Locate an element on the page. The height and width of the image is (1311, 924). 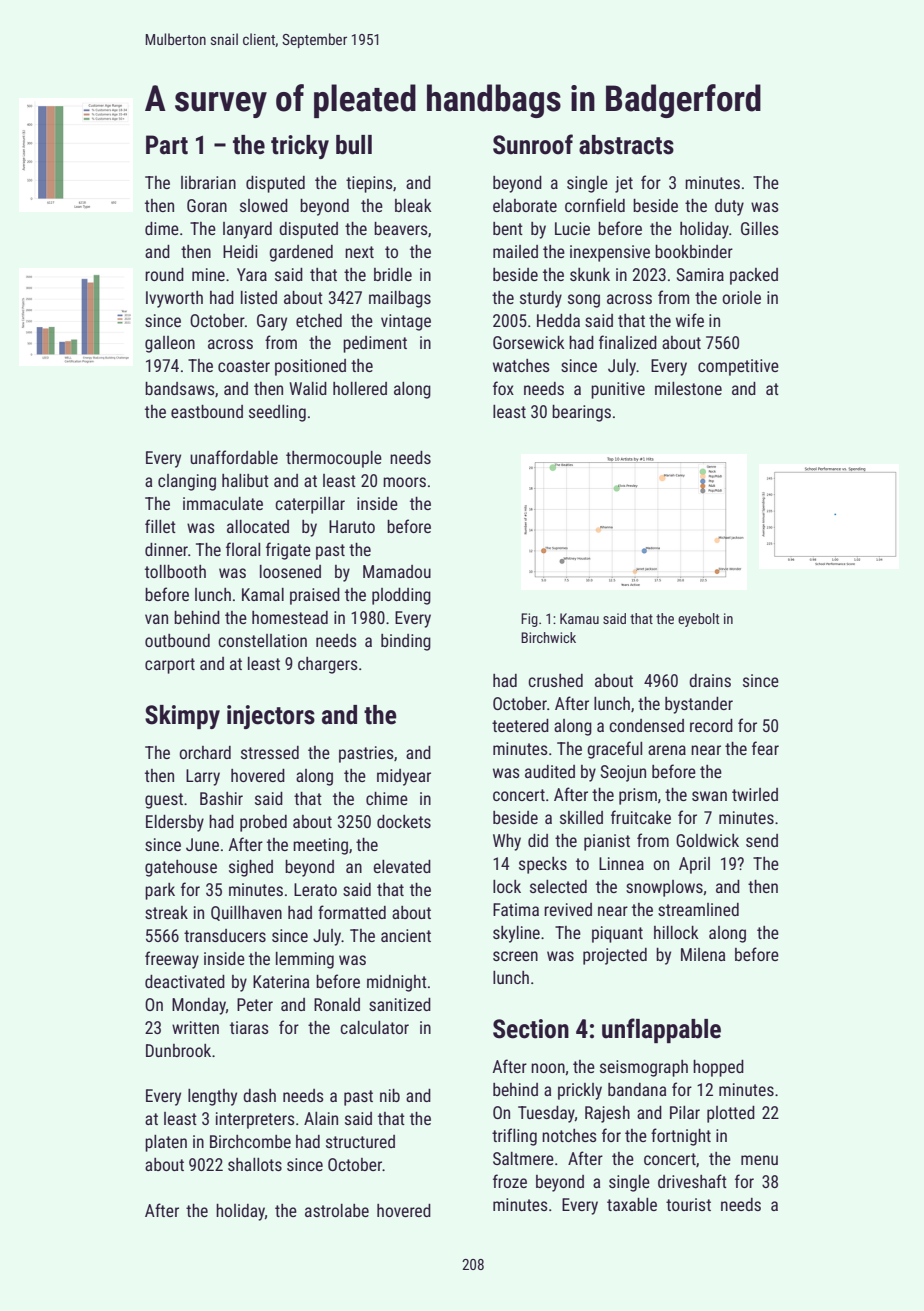
Dunbrook is located at coordinates (178, 1050).
